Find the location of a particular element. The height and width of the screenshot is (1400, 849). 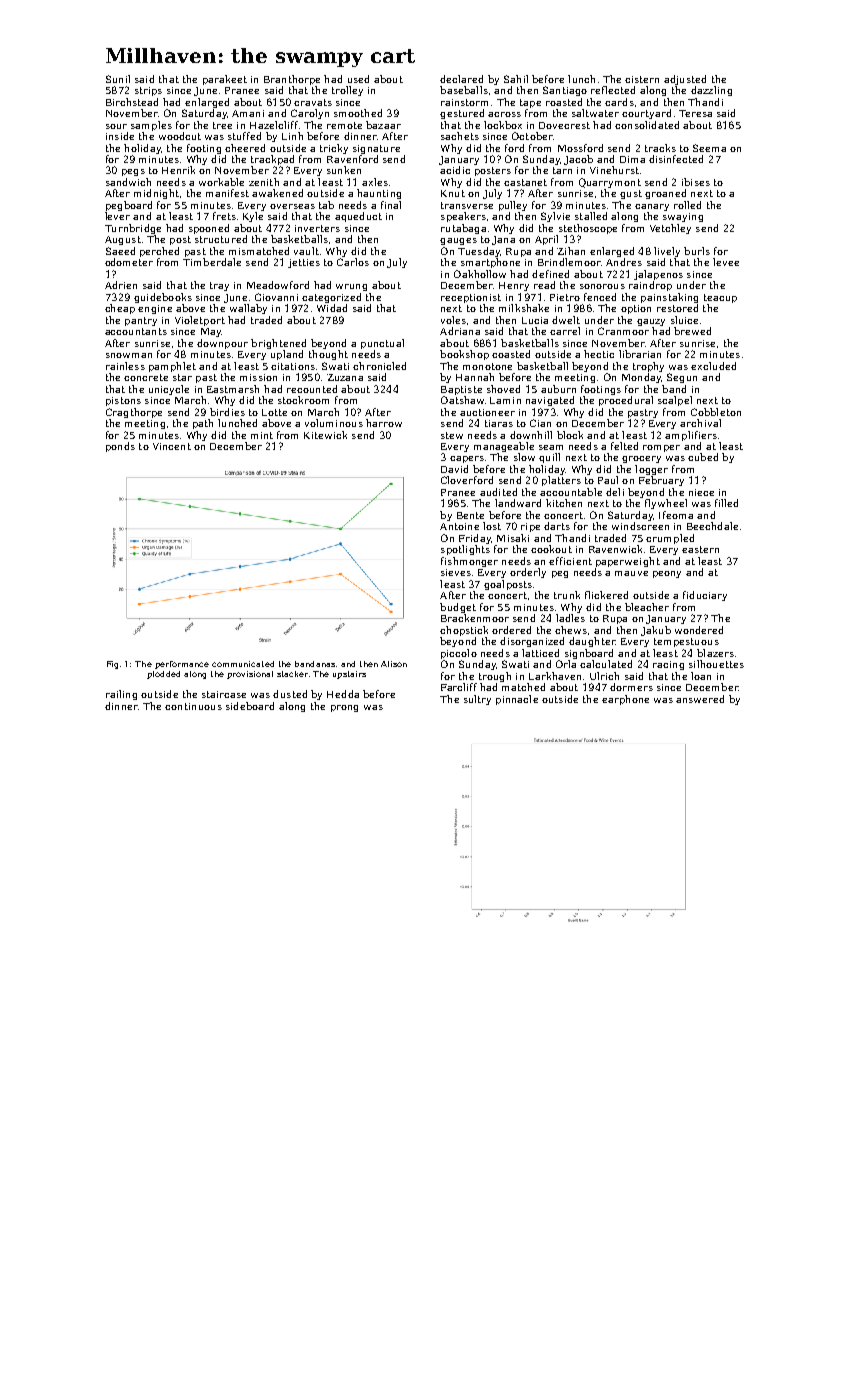

Sahil is located at coordinates (516, 79).
